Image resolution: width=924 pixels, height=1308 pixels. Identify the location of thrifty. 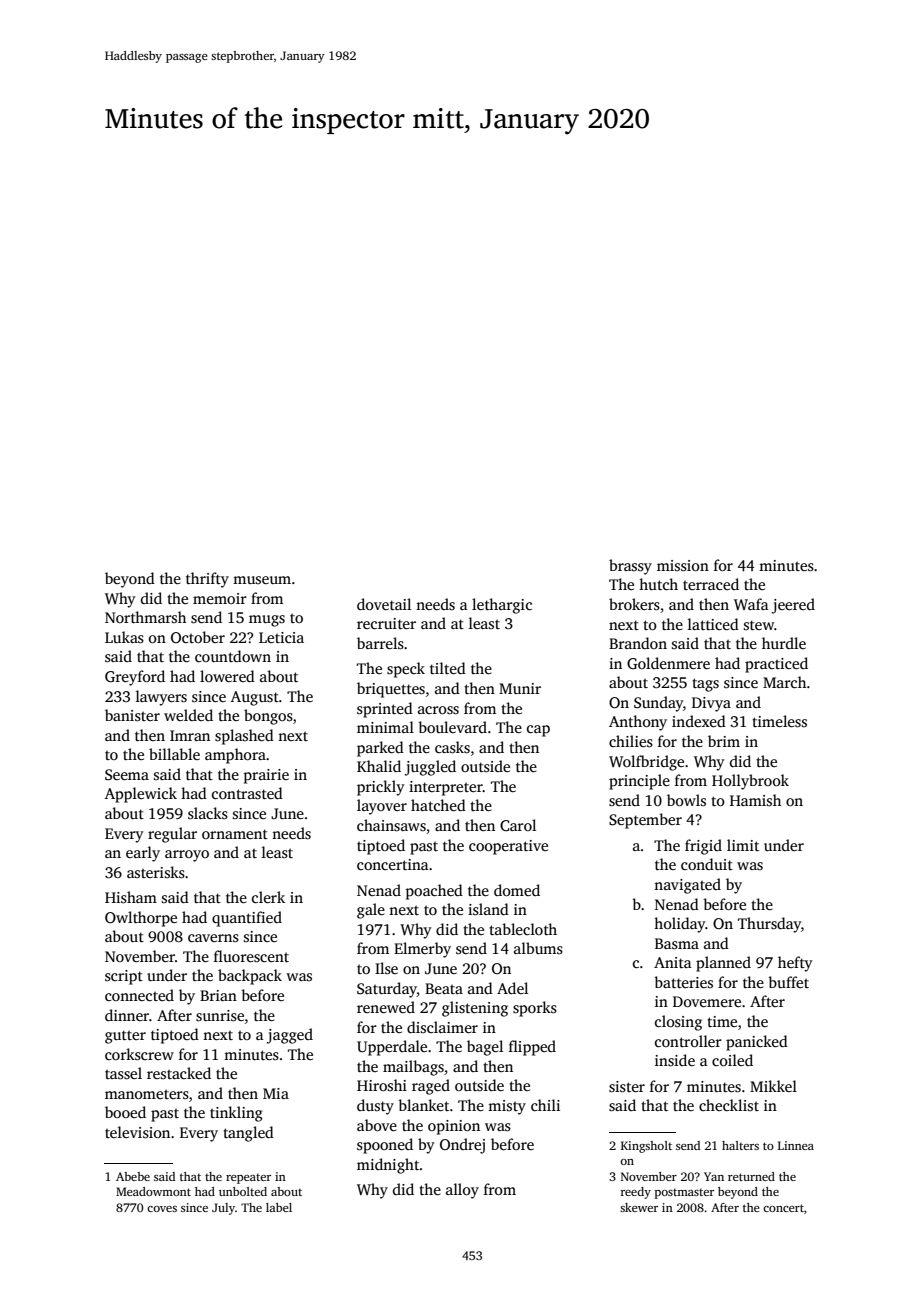
(207, 580).
